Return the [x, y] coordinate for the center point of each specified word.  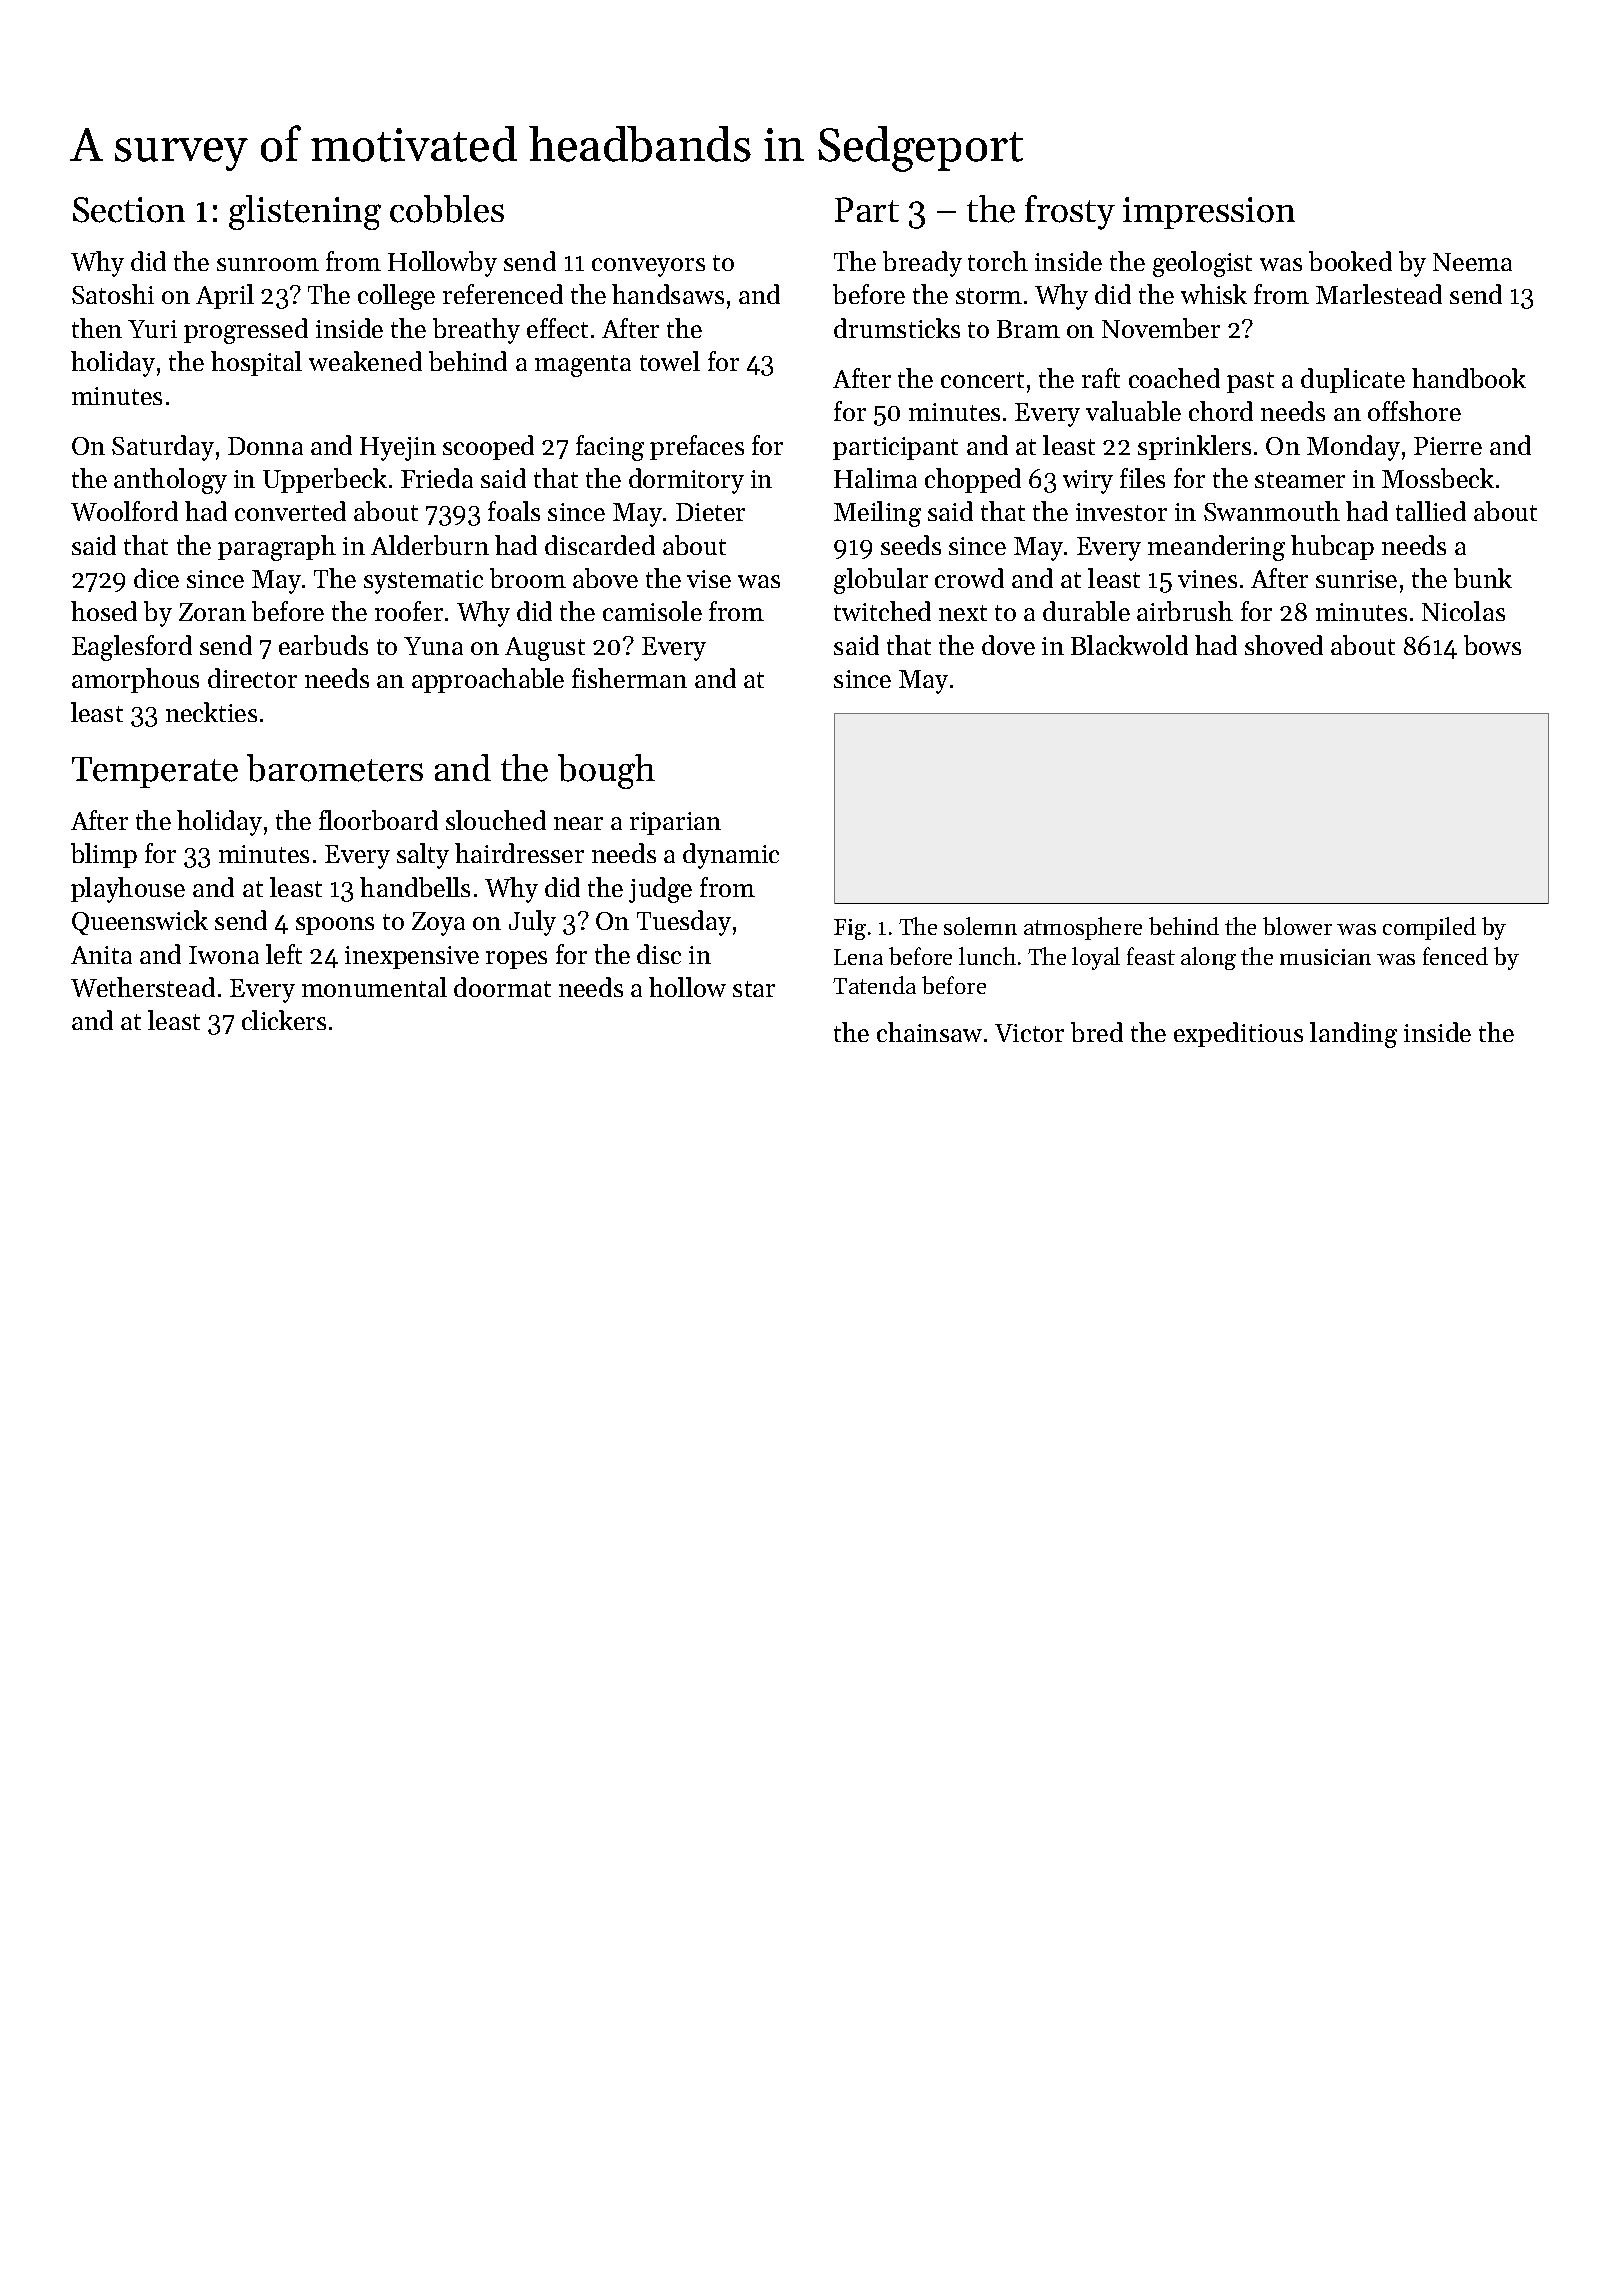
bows [1492, 645]
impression [1209, 213]
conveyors [648, 267]
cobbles [447, 209]
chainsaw [929, 1032]
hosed [104, 611]
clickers [284, 1020]
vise [709, 579]
